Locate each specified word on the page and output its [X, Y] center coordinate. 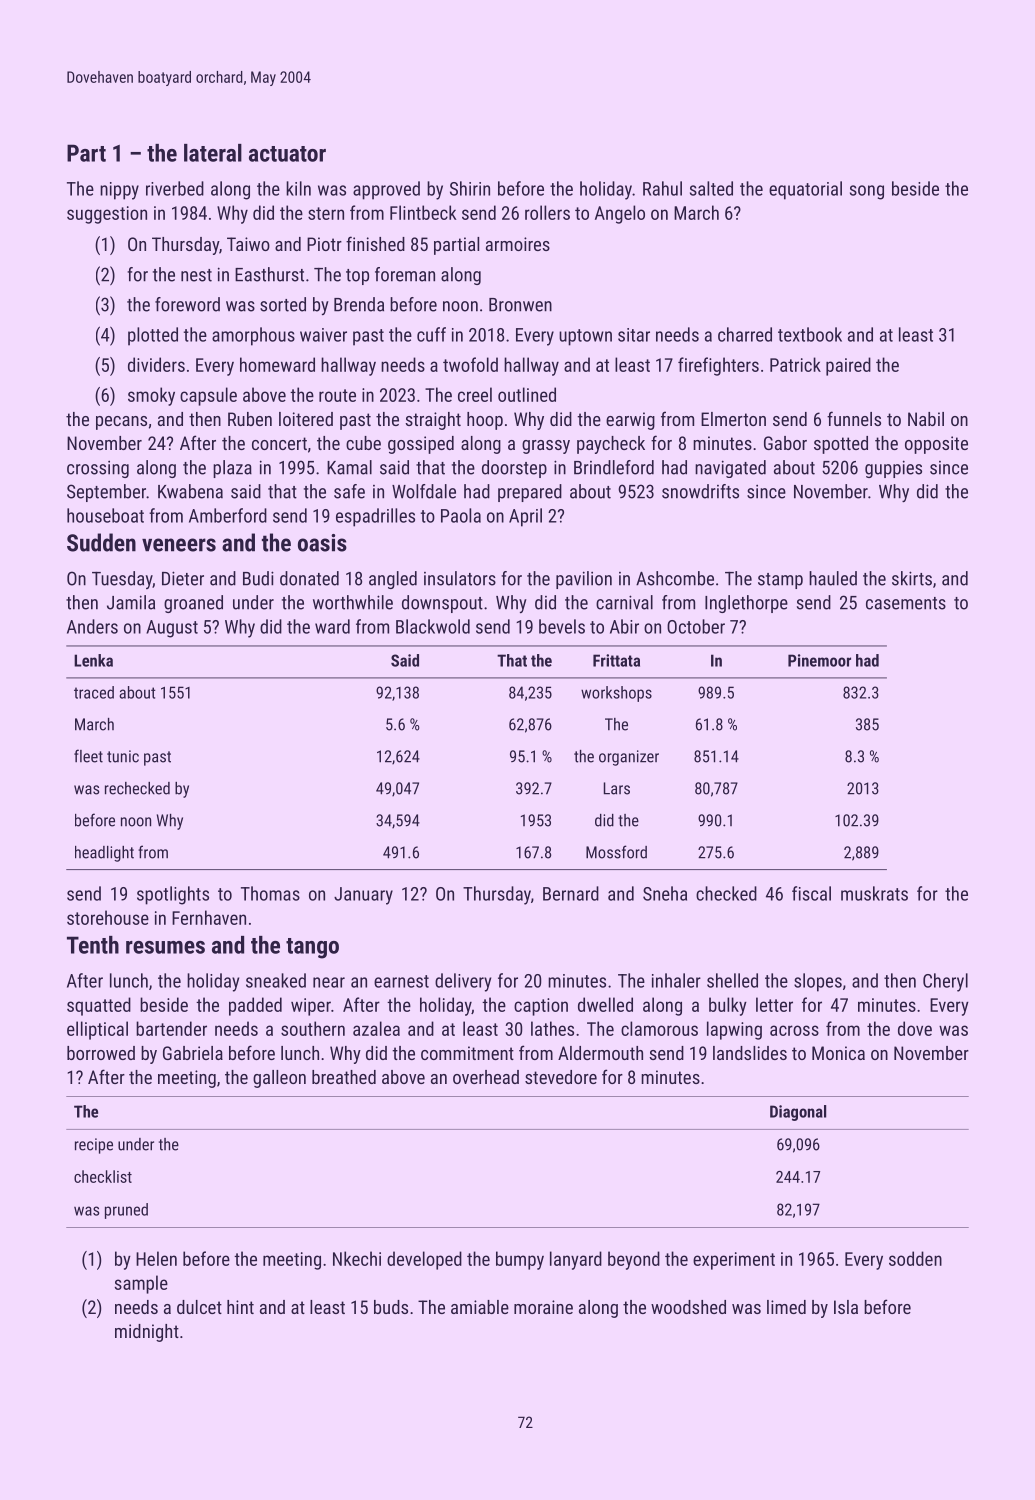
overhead [486, 1077]
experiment [734, 1261]
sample [141, 1284]
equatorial [805, 190]
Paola [461, 515]
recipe [94, 1146]
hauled [833, 578]
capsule [208, 396]
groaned [193, 604]
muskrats [874, 893]
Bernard [571, 893]
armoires [518, 244]
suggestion [107, 215]
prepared [530, 493]
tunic [123, 756]
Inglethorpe [746, 604]
